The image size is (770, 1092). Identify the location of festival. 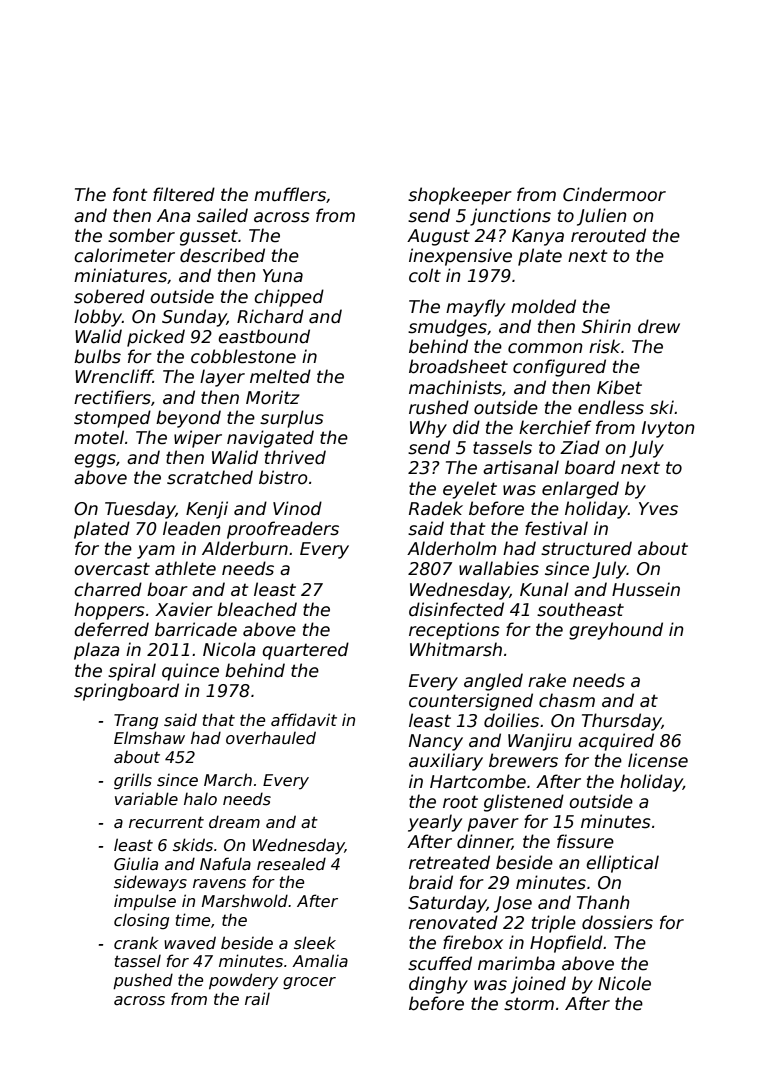
(556, 528).
